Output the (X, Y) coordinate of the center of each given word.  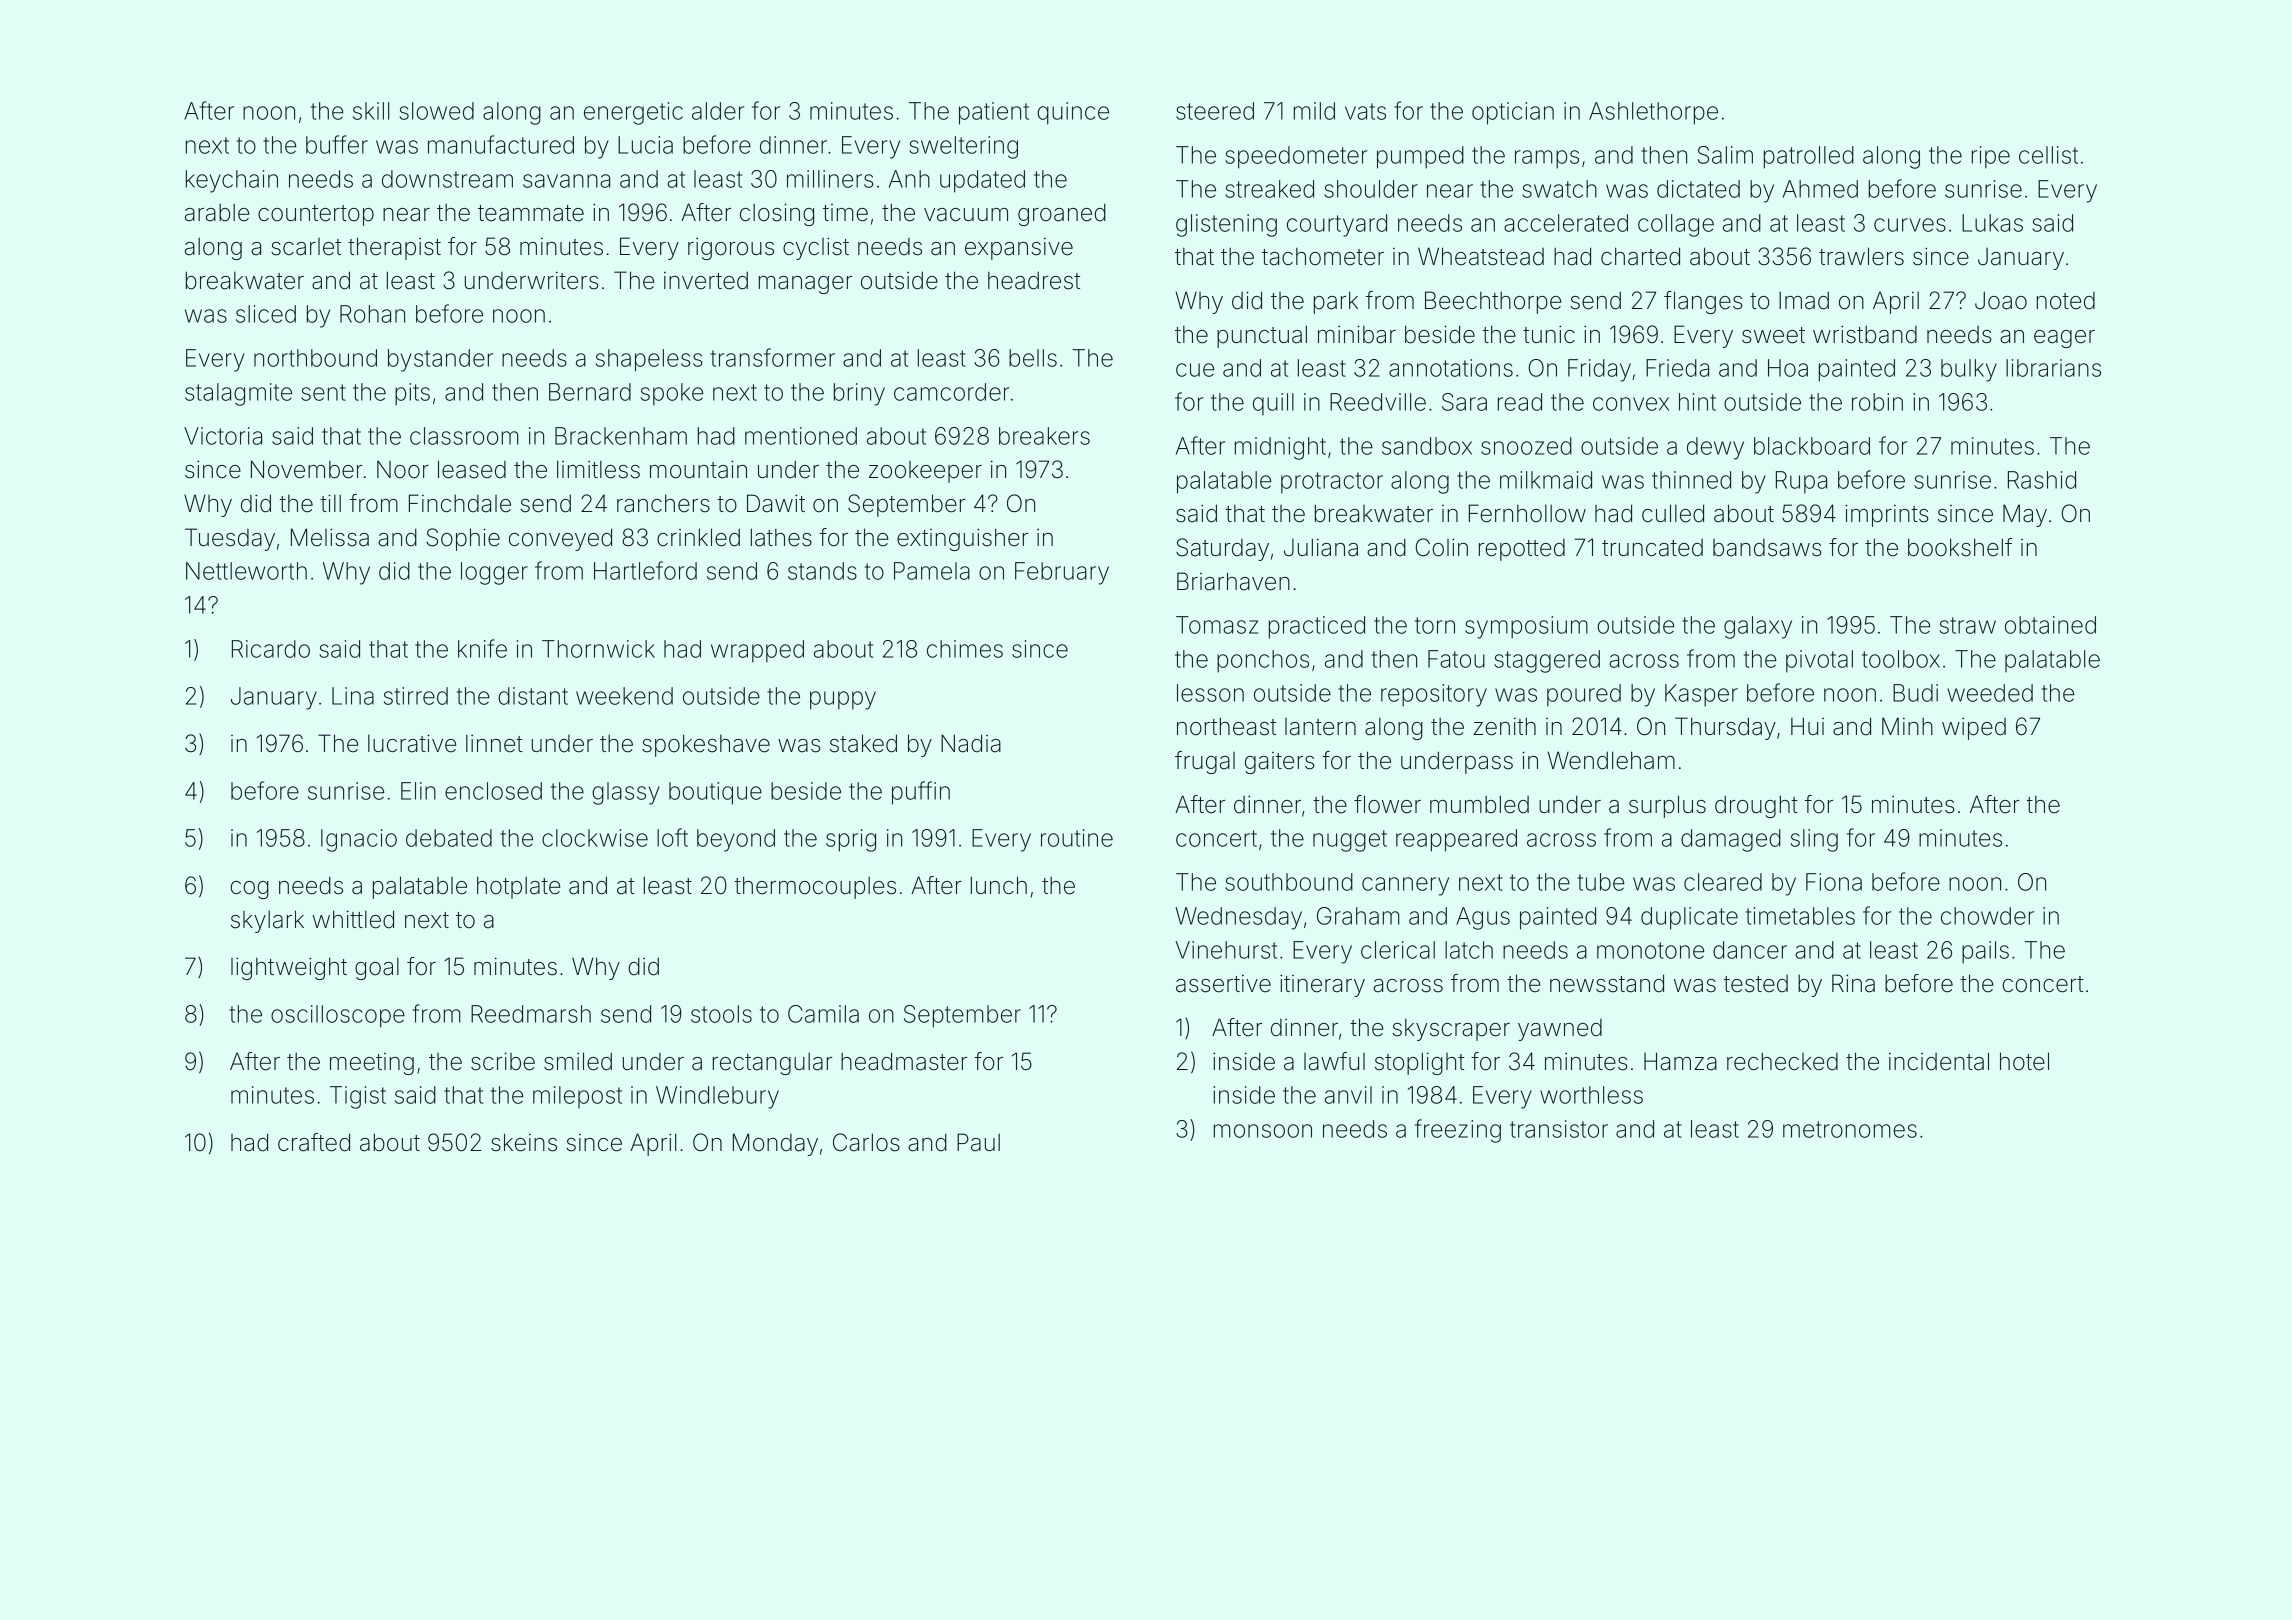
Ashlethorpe (1653, 113)
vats (1365, 111)
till (330, 503)
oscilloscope (338, 1016)
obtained (2050, 625)
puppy (843, 700)
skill (371, 111)
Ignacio (359, 840)
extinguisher (962, 539)
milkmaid (1546, 480)
